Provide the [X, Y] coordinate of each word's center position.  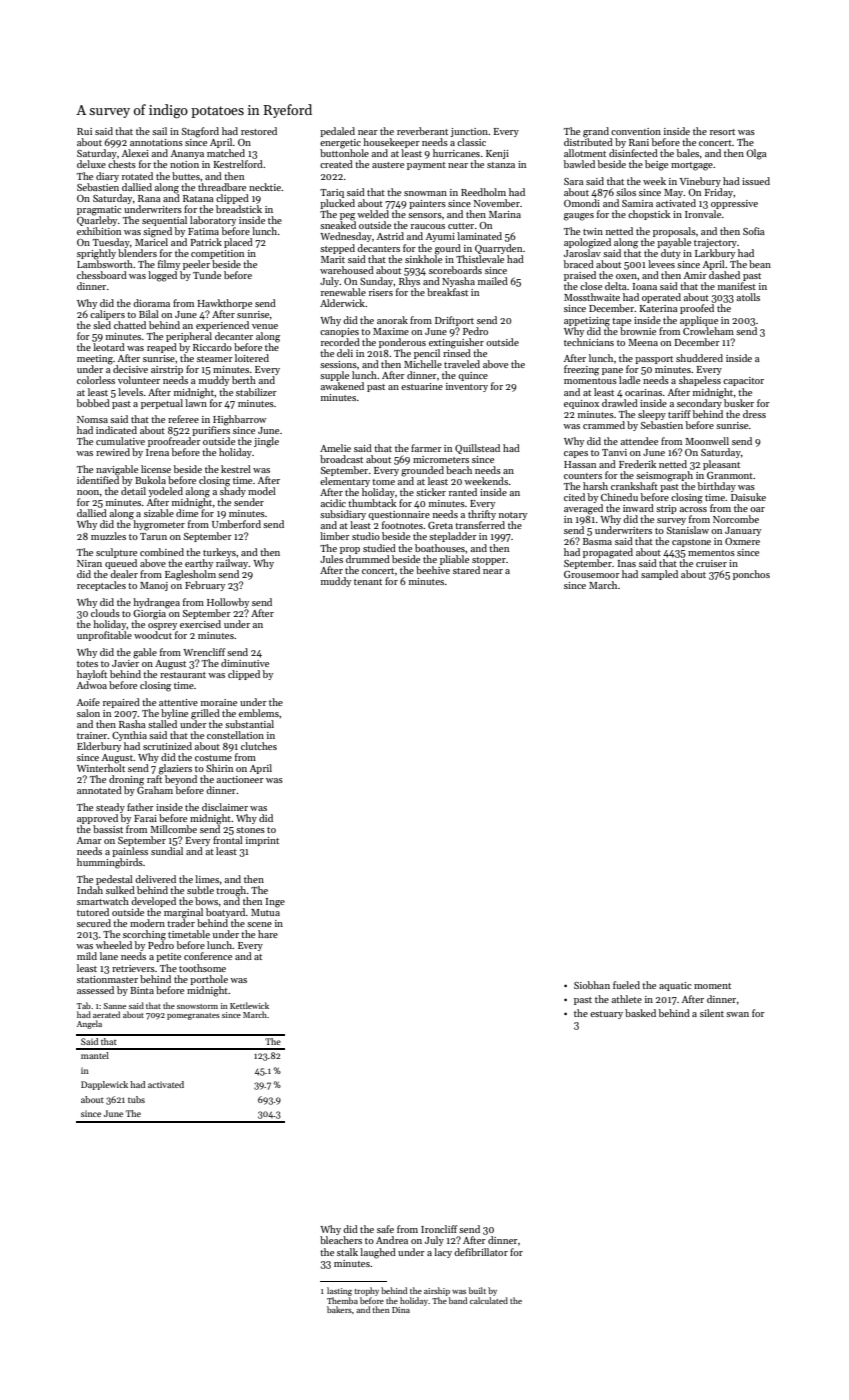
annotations [156, 142]
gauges [579, 217]
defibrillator [481, 1252]
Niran [89, 563]
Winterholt [101, 768]
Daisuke [748, 497]
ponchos [751, 575]
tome [383, 482]
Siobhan [592, 985]
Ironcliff [439, 1229]
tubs [136, 1099]
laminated [479, 236]
